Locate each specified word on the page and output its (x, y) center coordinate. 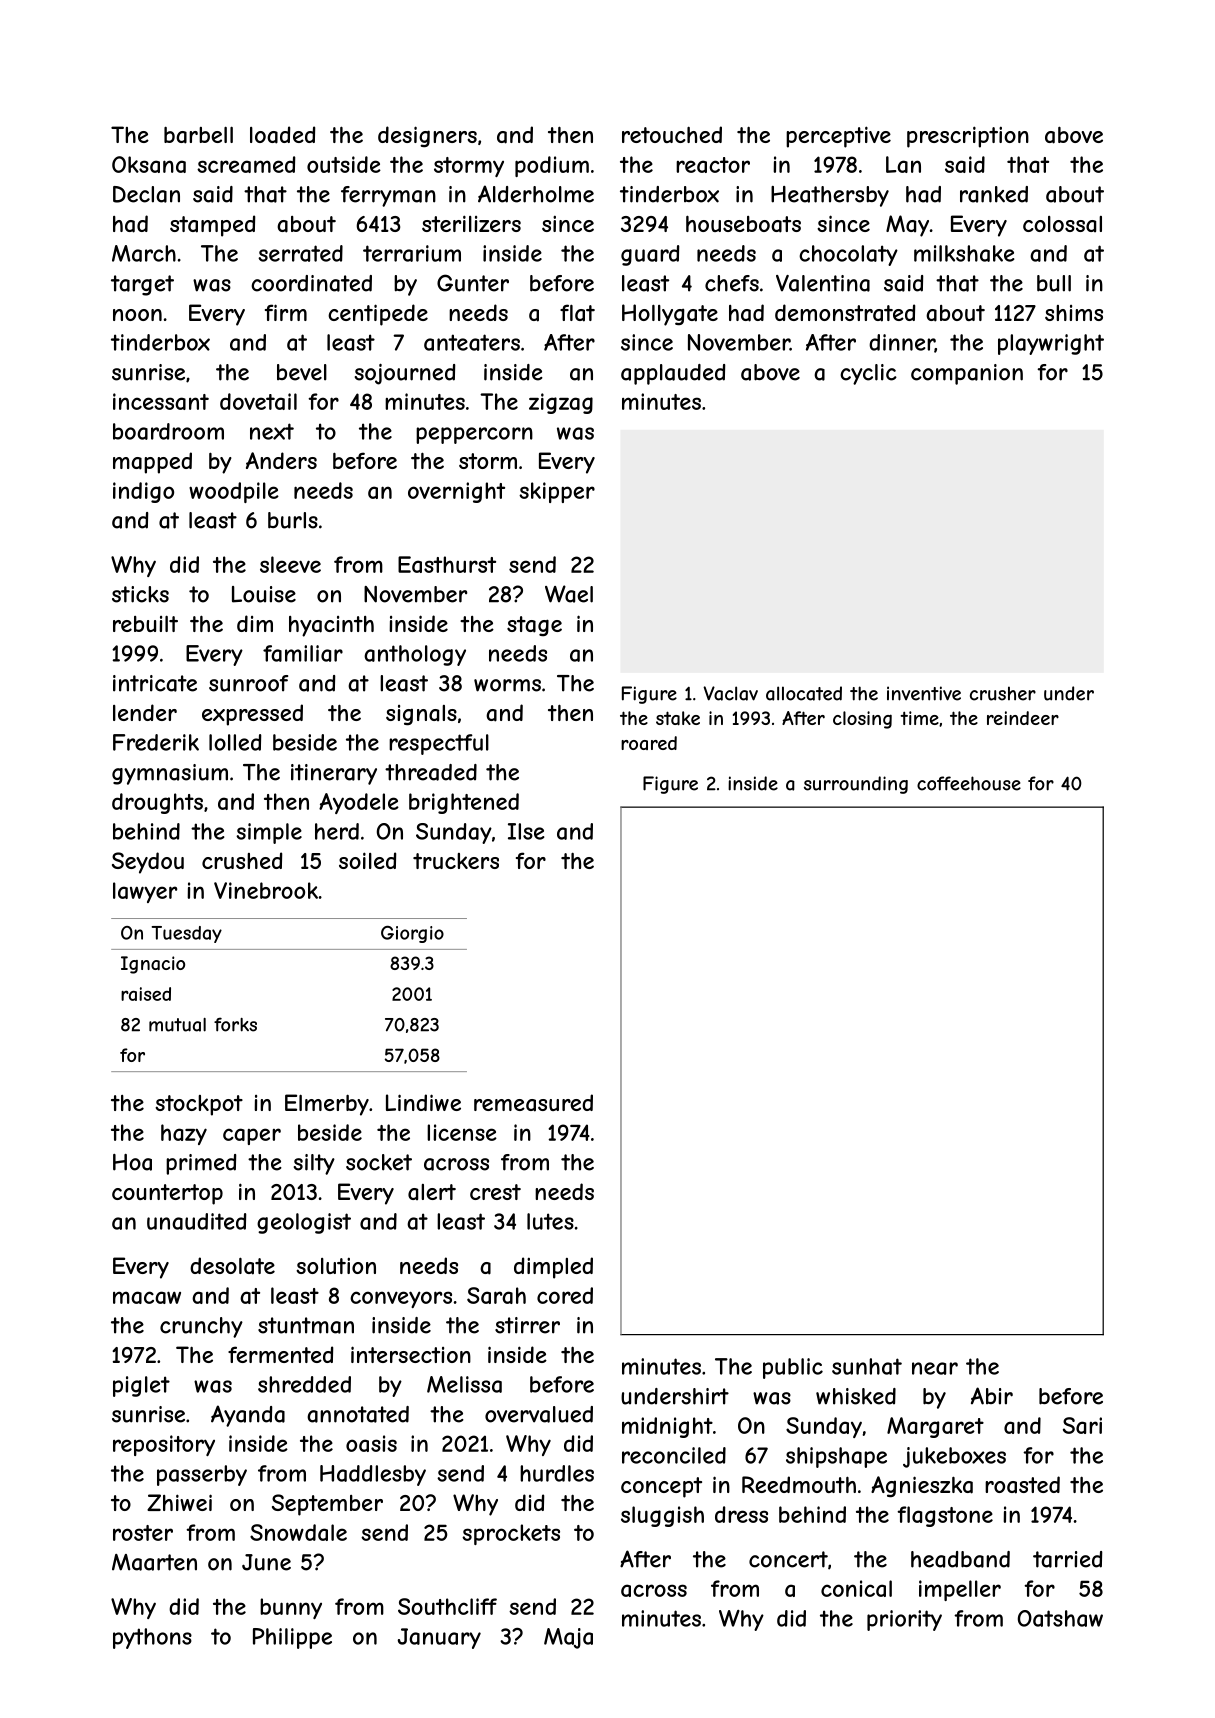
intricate (155, 683)
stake (678, 718)
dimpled (553, 1268)
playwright (1051, 344)
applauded (673, 374)
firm (286, 312)
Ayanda (248, 1416)
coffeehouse (969, 783)
